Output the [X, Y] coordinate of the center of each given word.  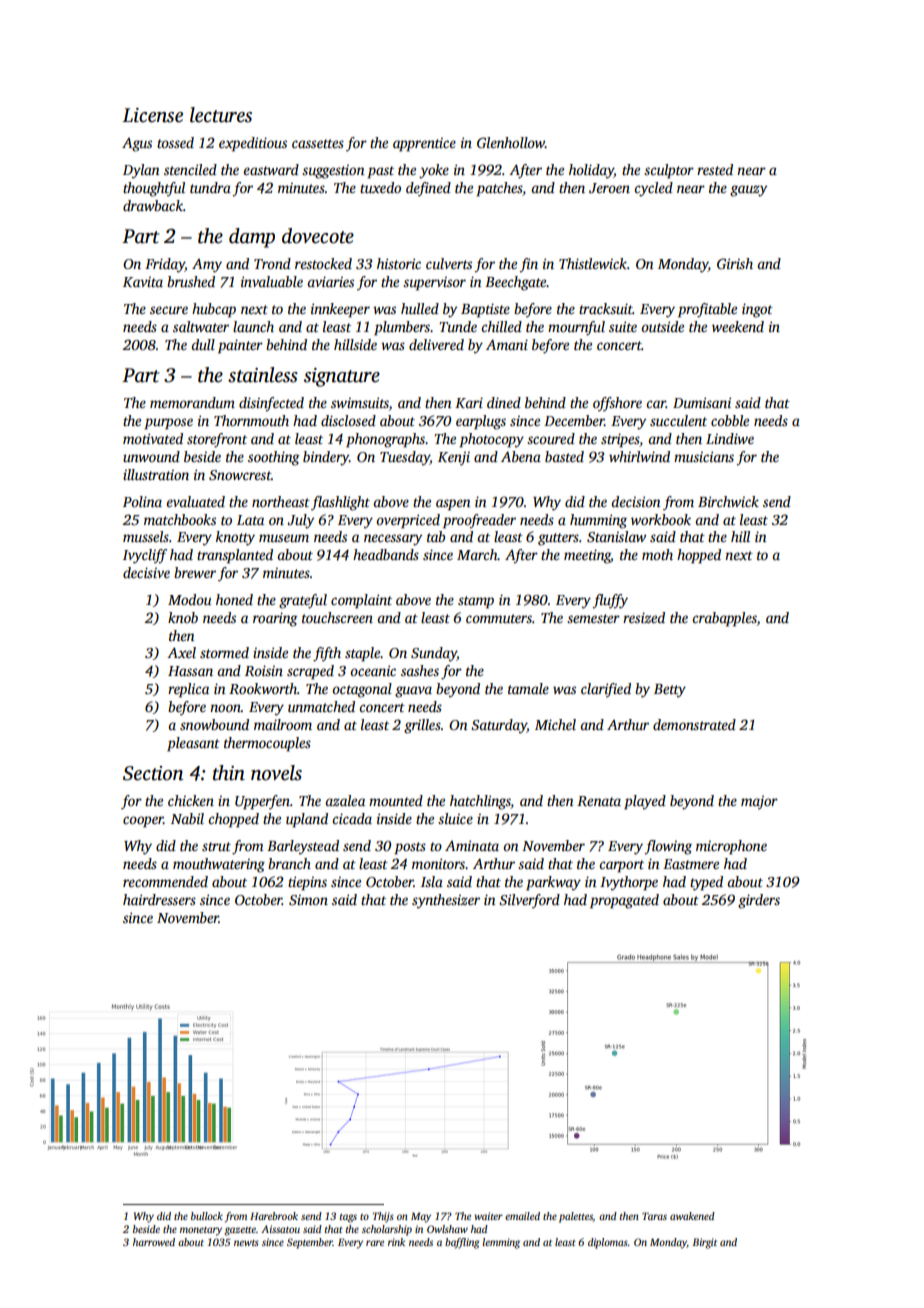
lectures [221, 115]
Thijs [383, 1217]
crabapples [724, 619]
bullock [207, 1216]
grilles [422, 726]
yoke [434, 171]
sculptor [669, 171]
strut [216, 846]
